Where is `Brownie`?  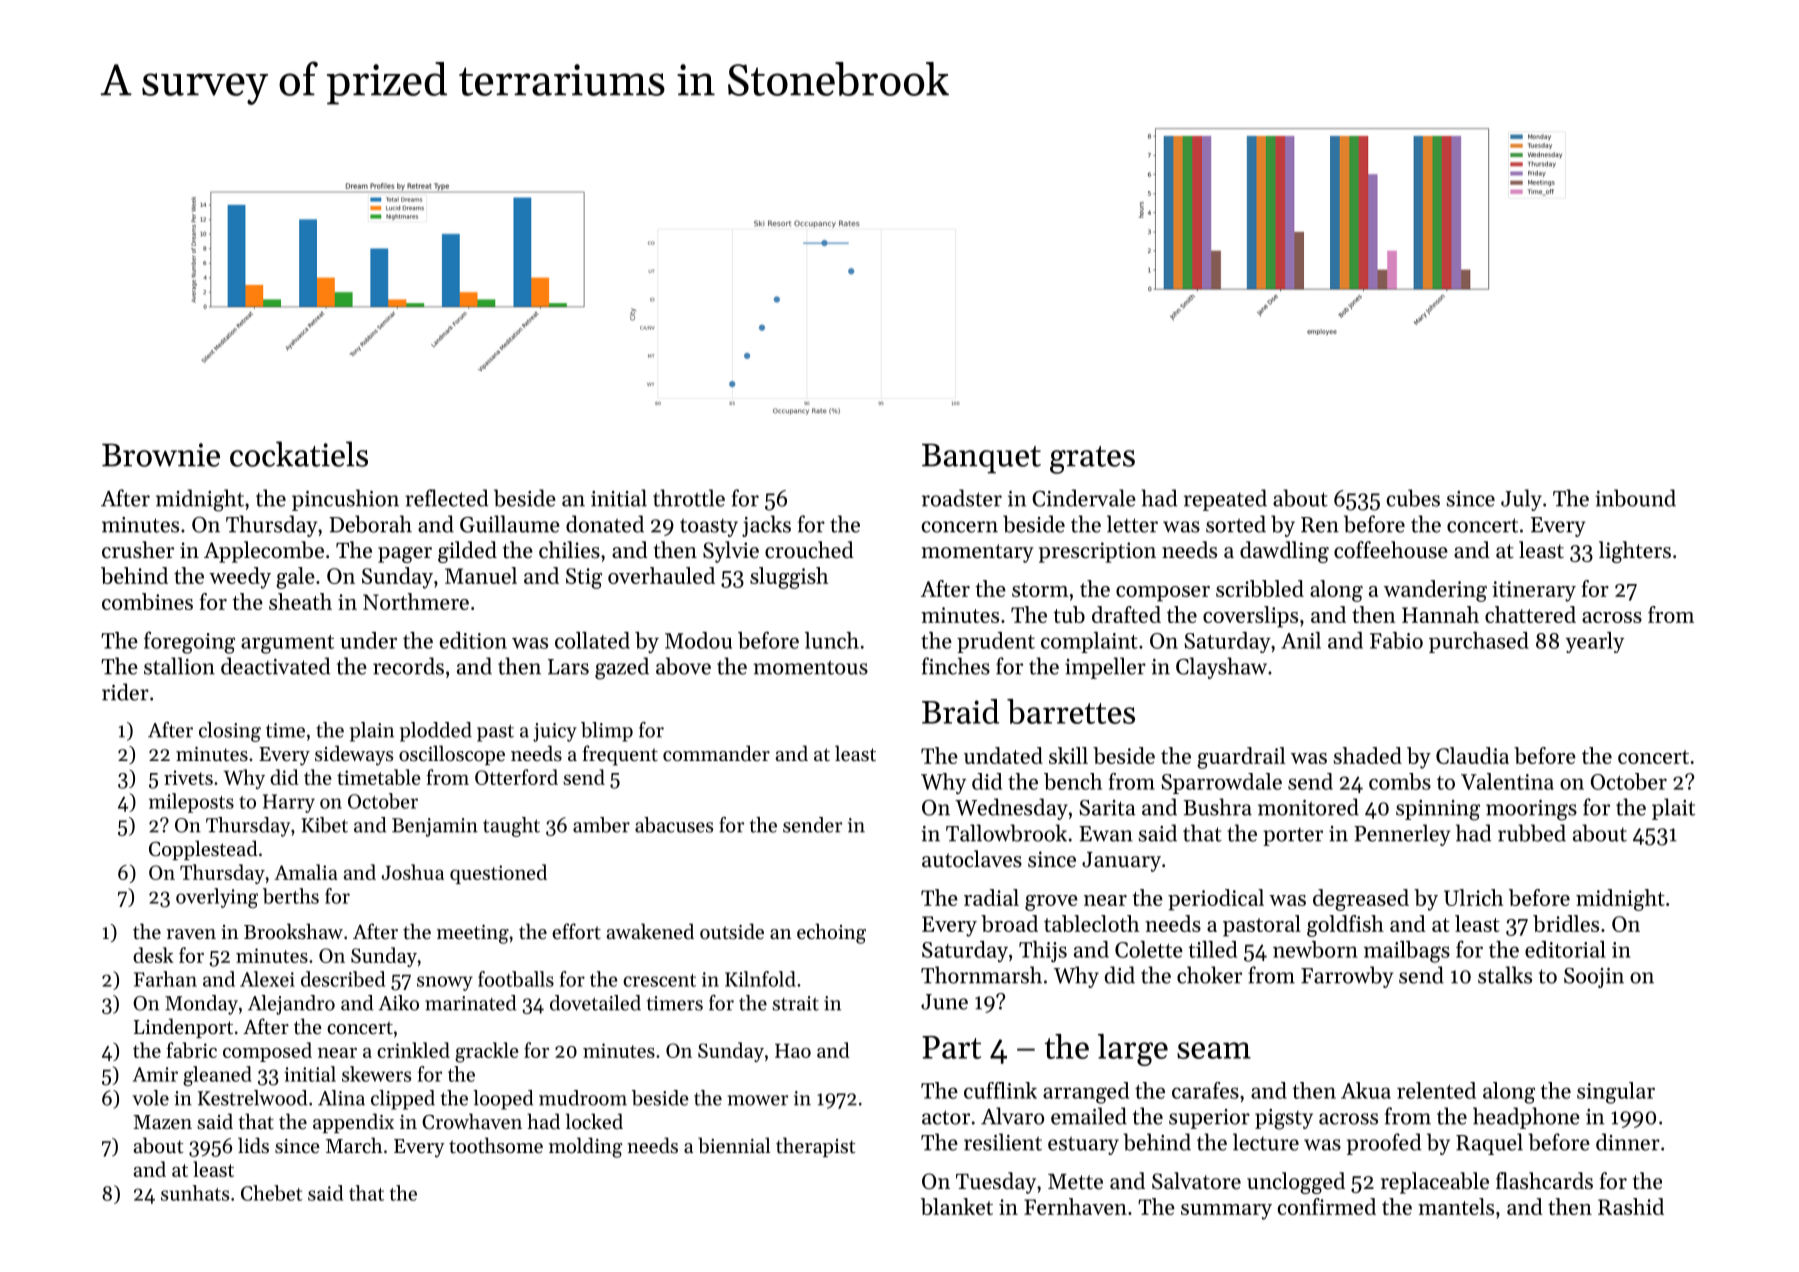
Brownie is located at coordinates (161, 455).
